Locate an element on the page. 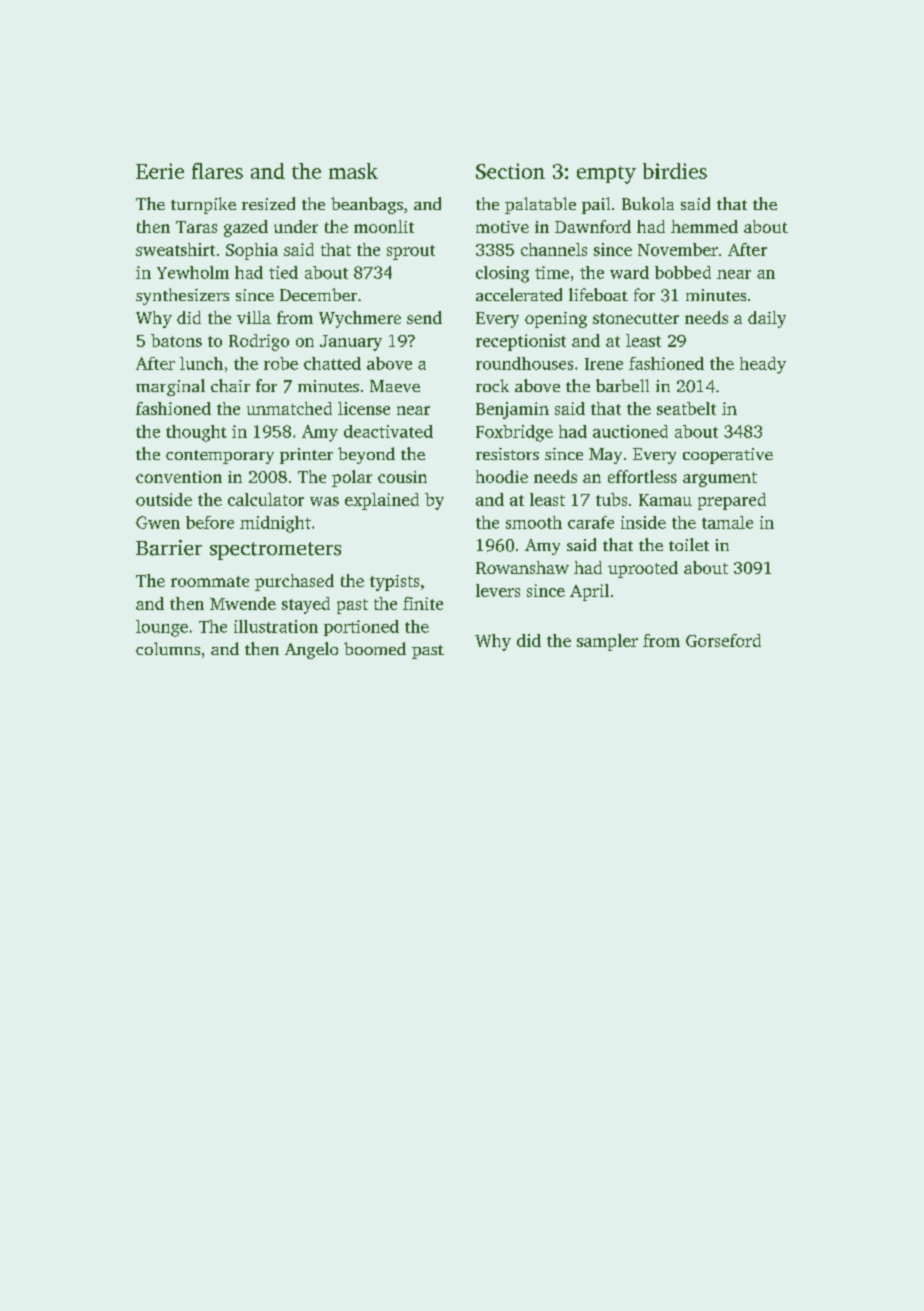 The height and width of the document is (1311, 924). turnpike is located at coordinates (203, 205).
